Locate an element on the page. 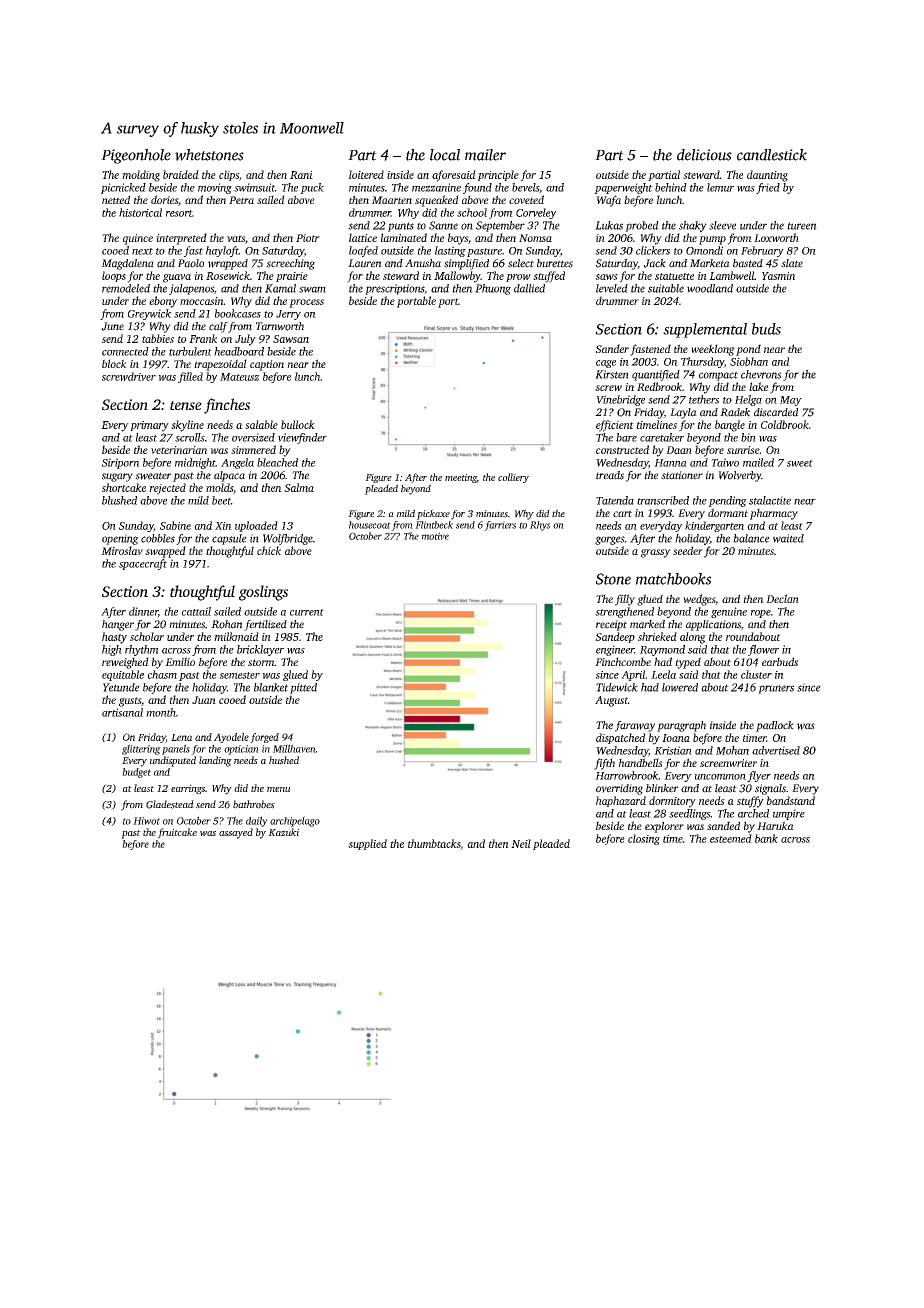  pitted is located at coordinates (303, 688).
